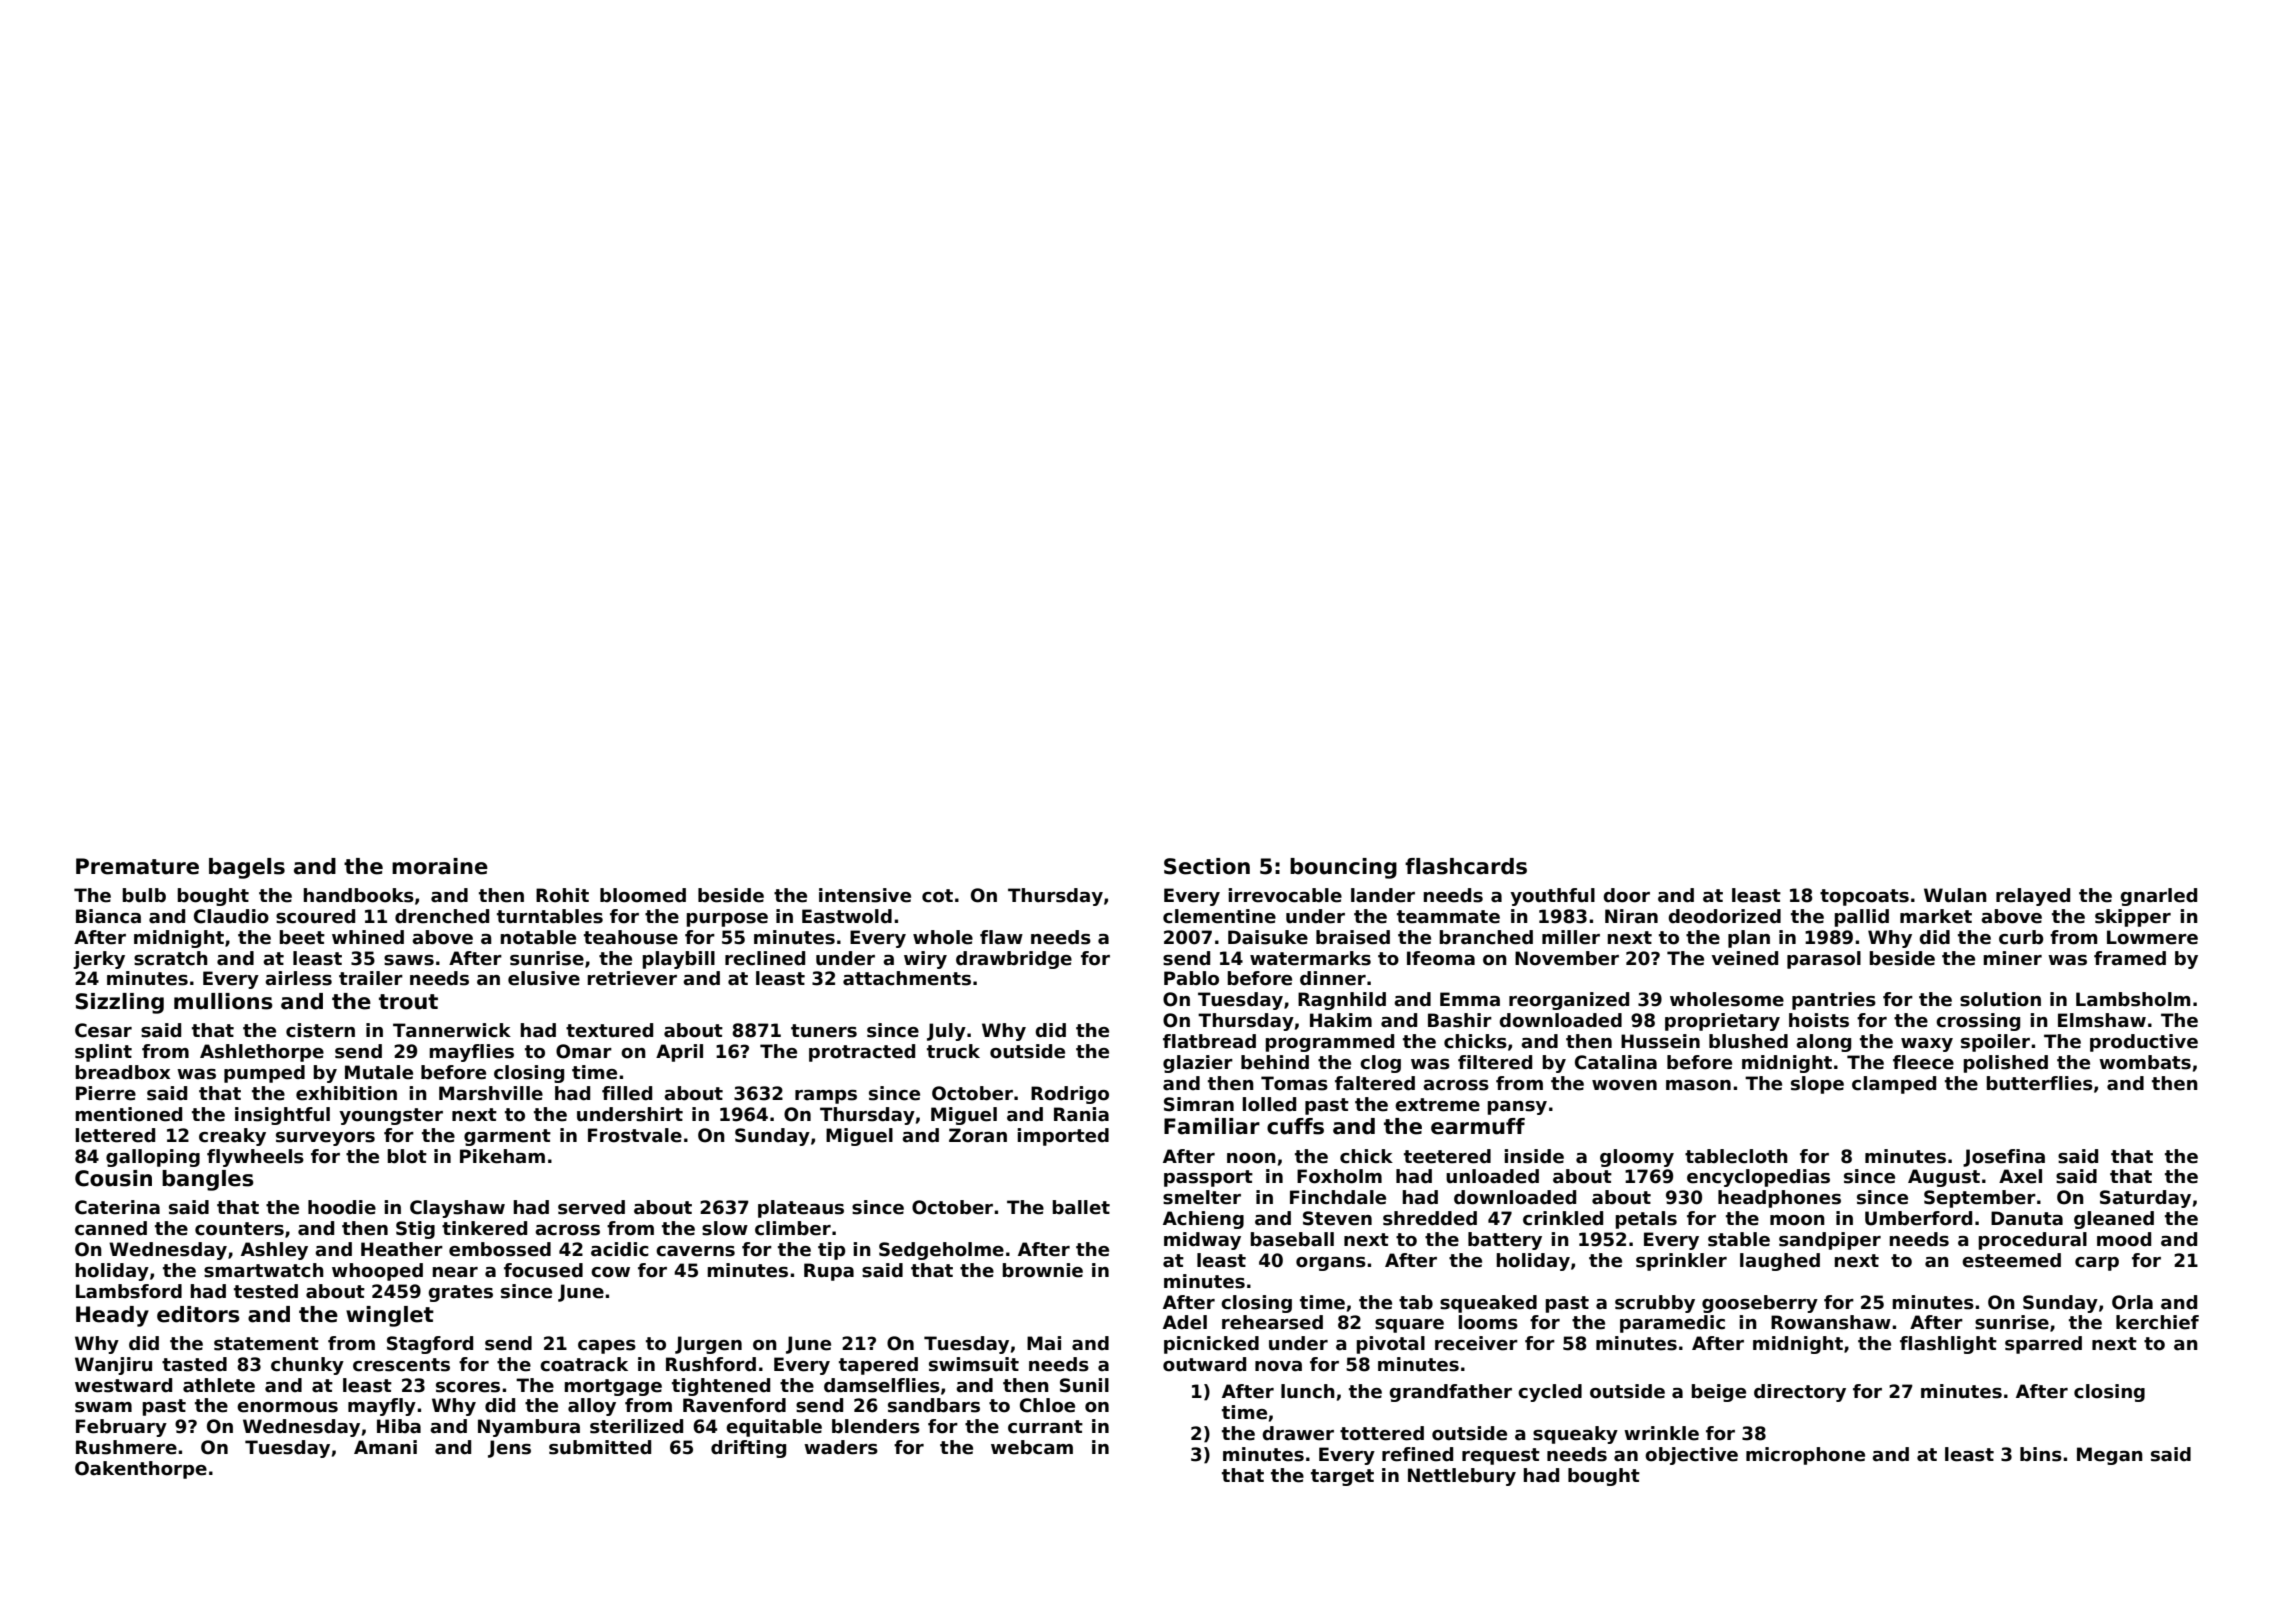 This screenshot has width=2273, height=1608. I want to click on Section, so click(1207, 866).
